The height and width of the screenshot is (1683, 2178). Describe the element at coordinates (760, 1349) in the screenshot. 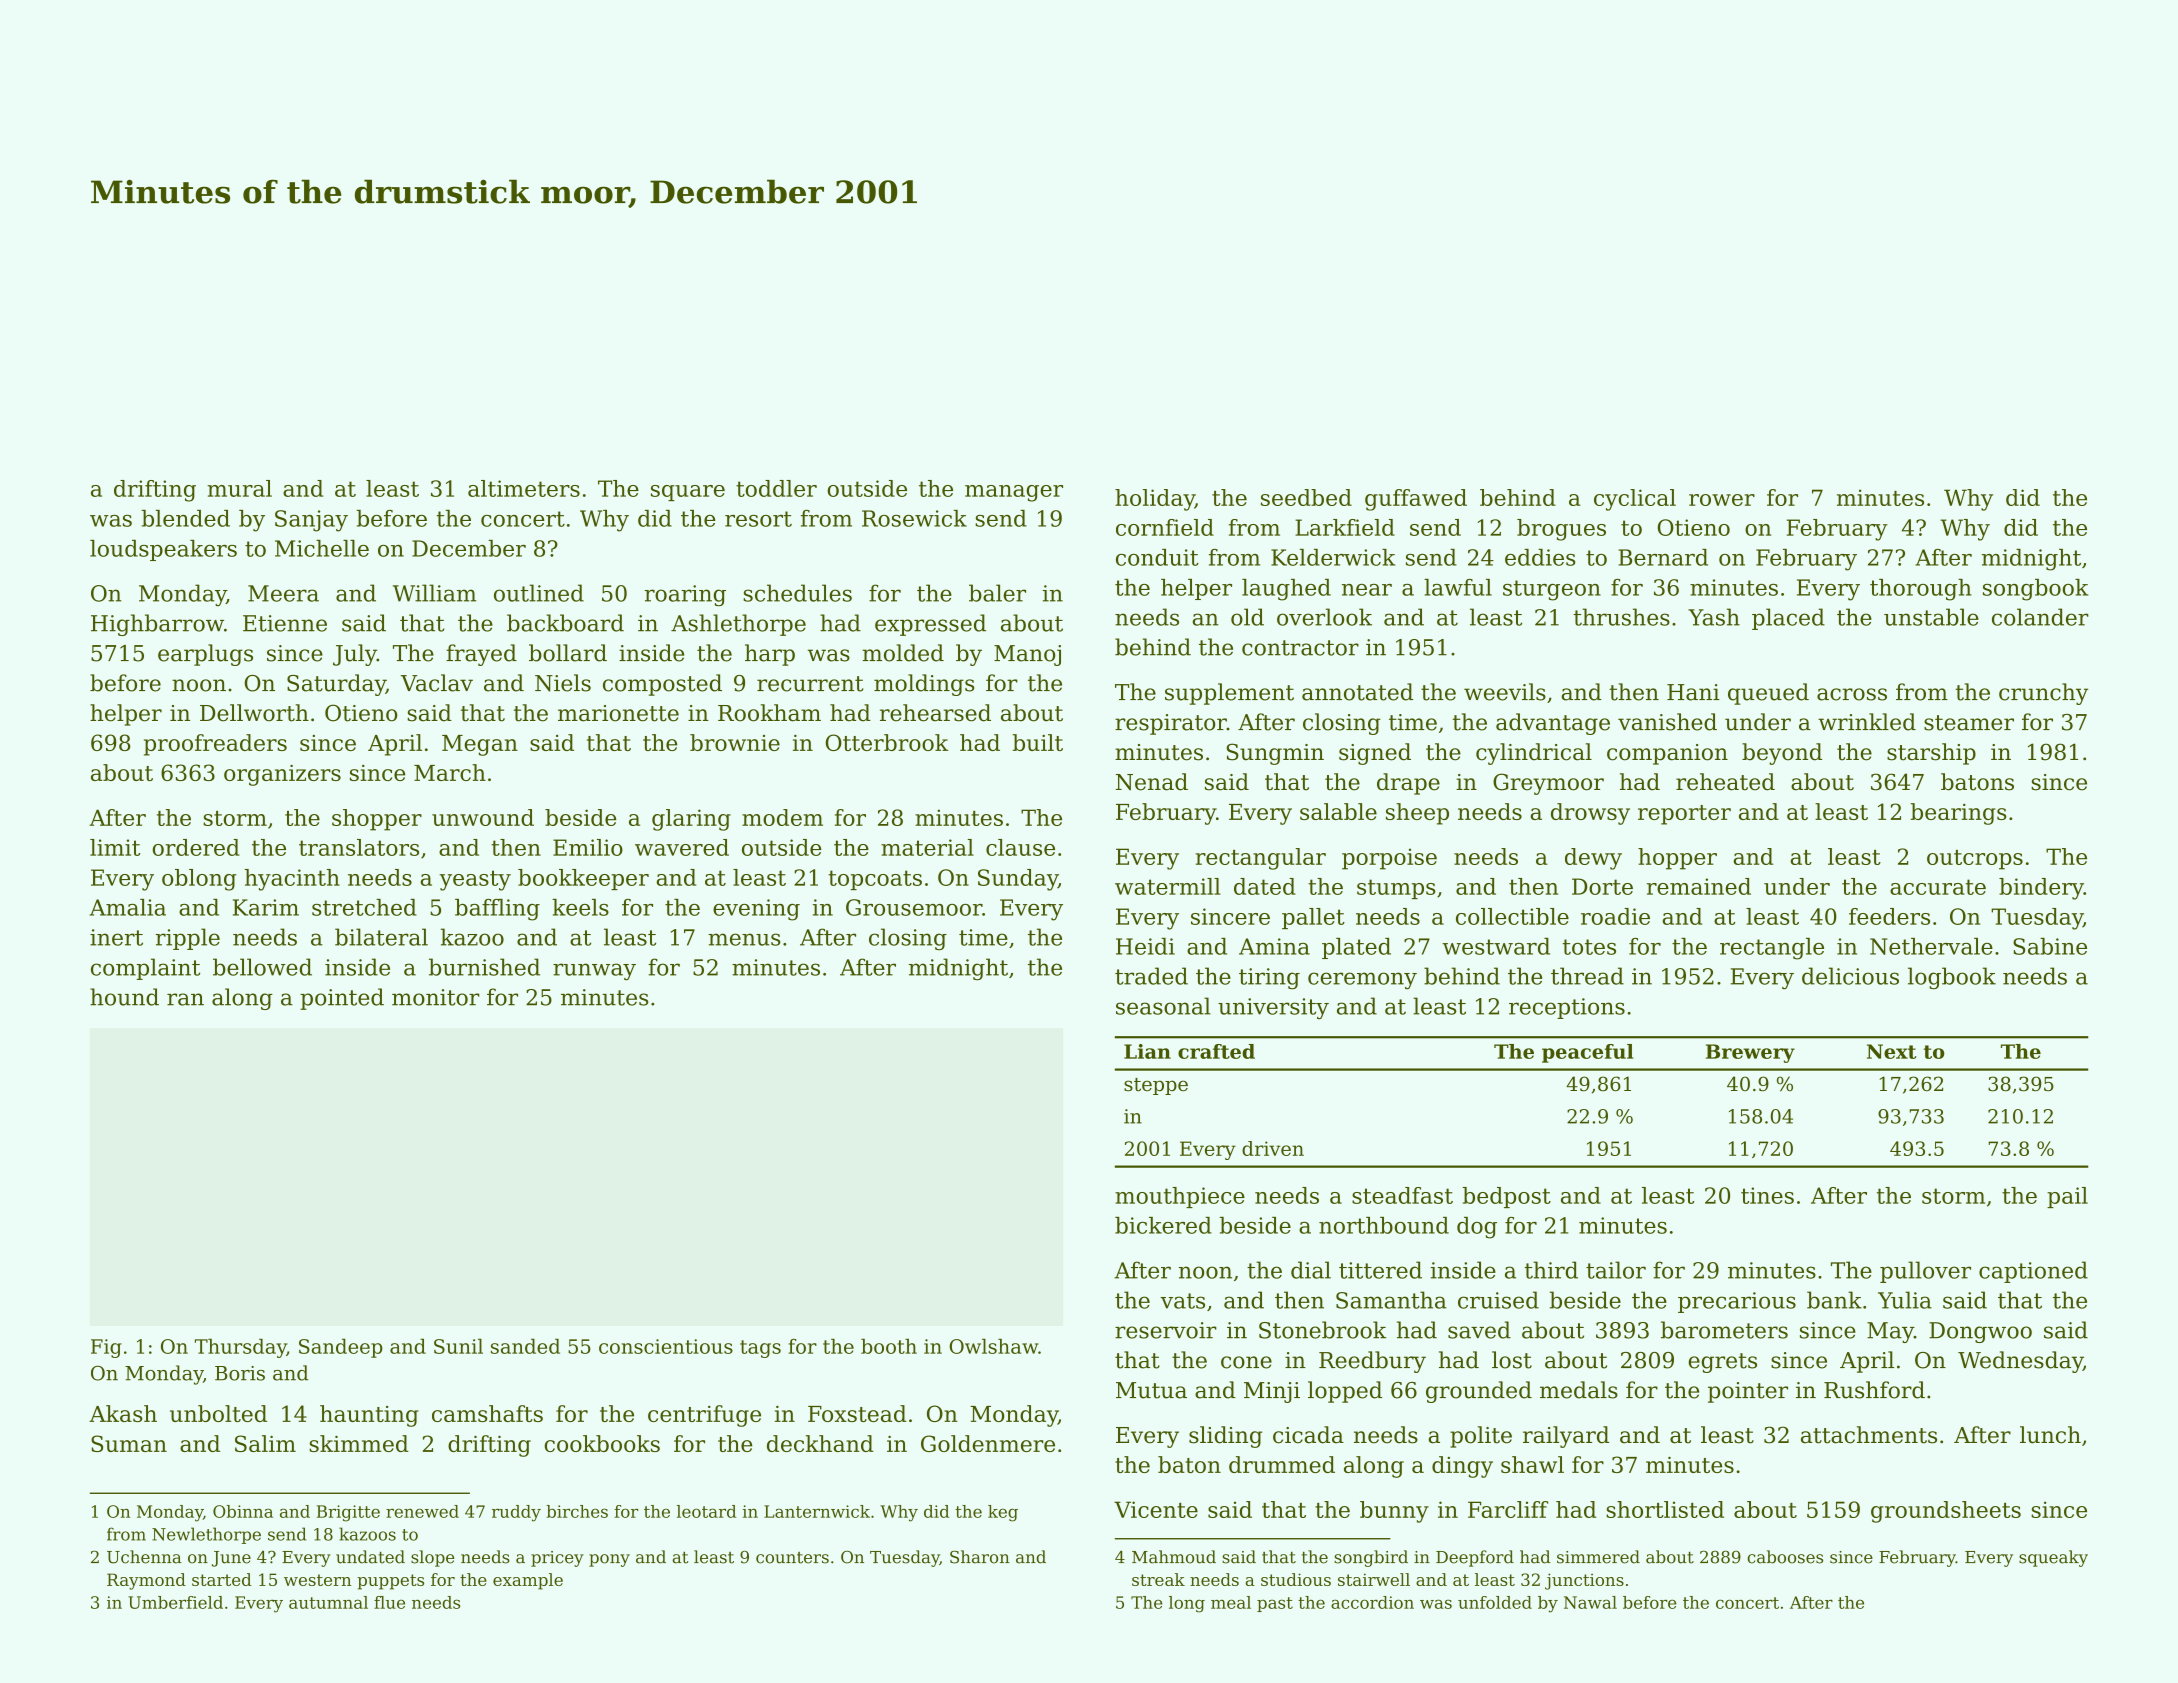

I see `tags` at that location.
